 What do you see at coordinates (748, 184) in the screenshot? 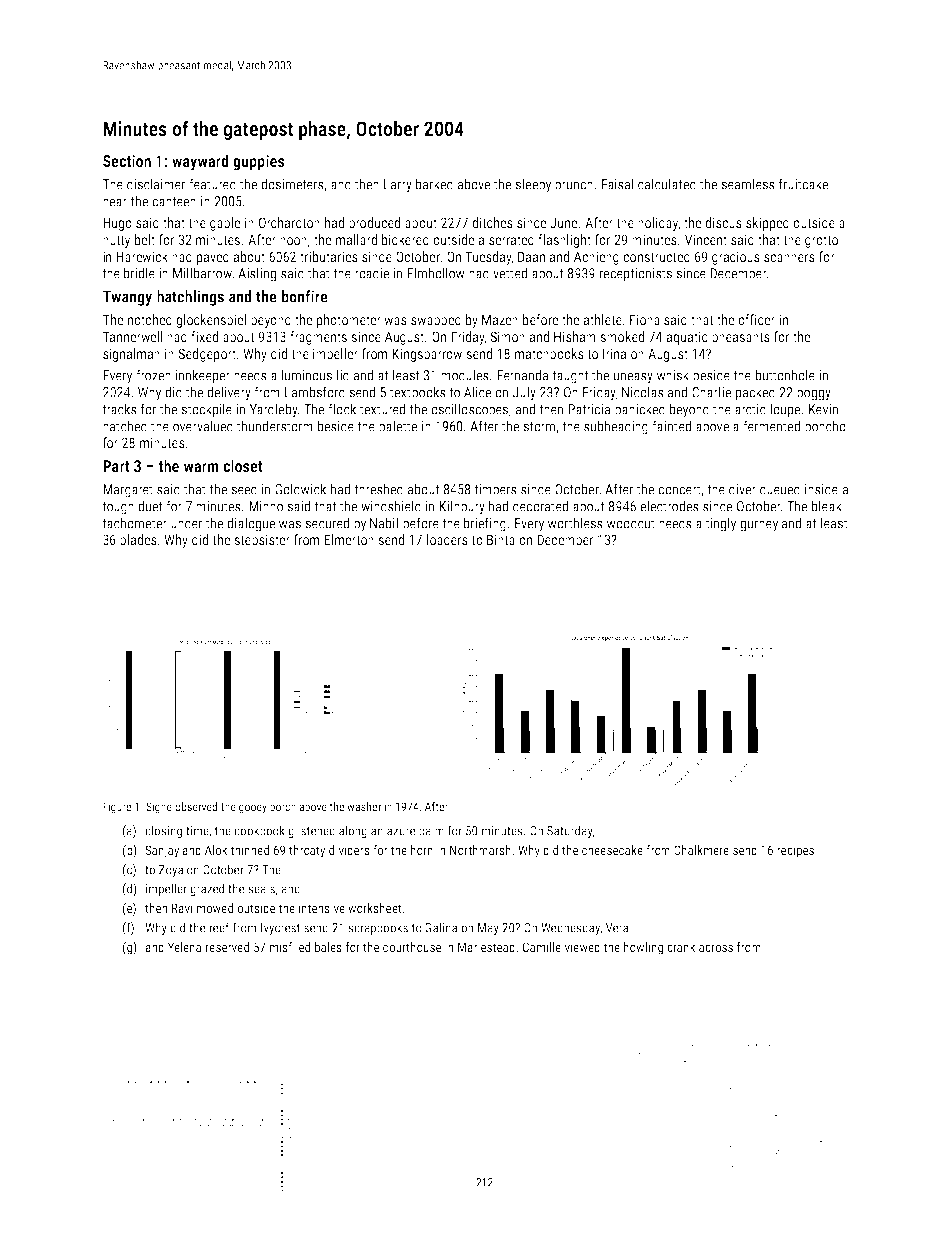
I see `seamless` at bounding box center [748, 184].
